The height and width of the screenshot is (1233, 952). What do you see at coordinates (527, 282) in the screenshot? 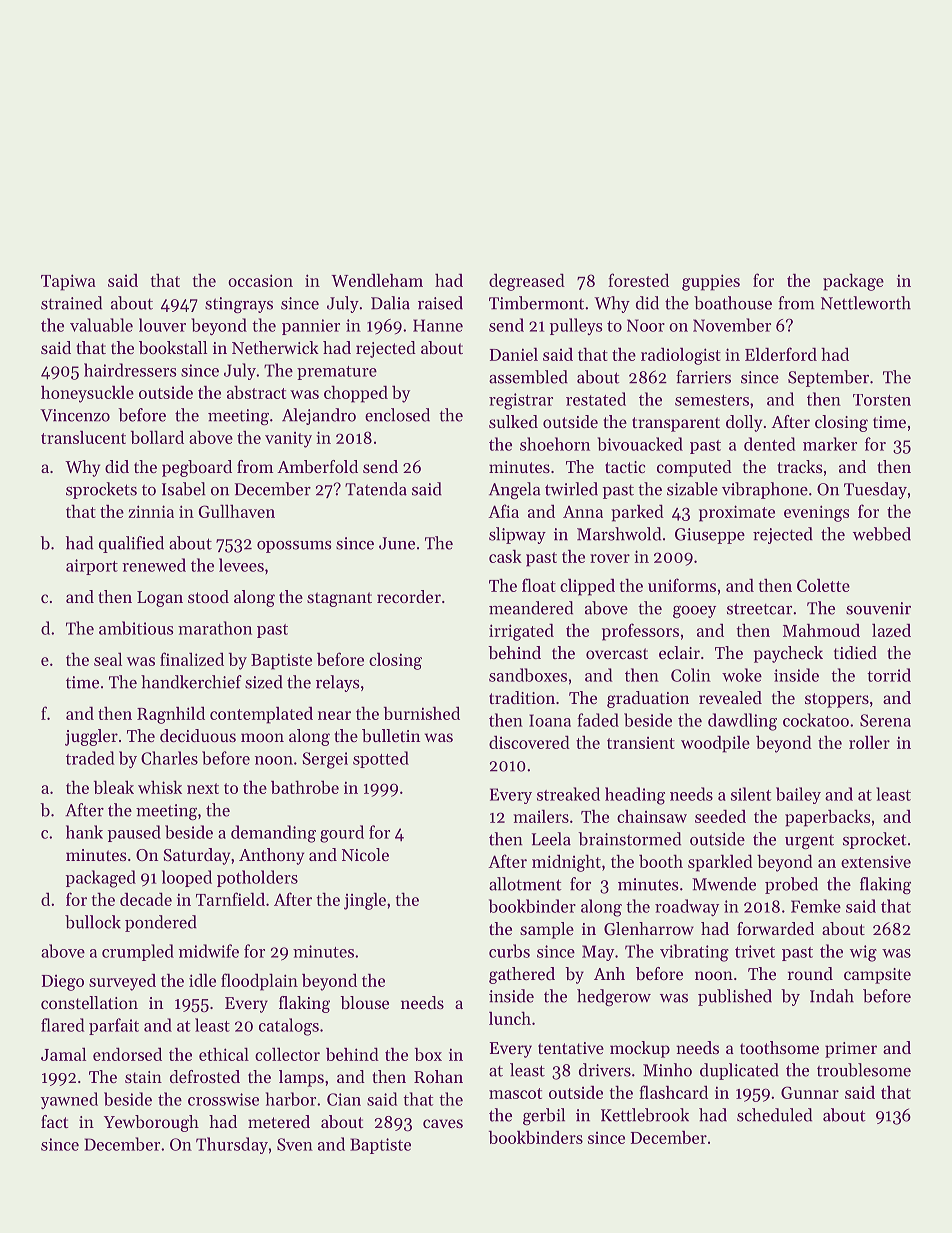
I see `degreased` at bounding box center [527, 282].
